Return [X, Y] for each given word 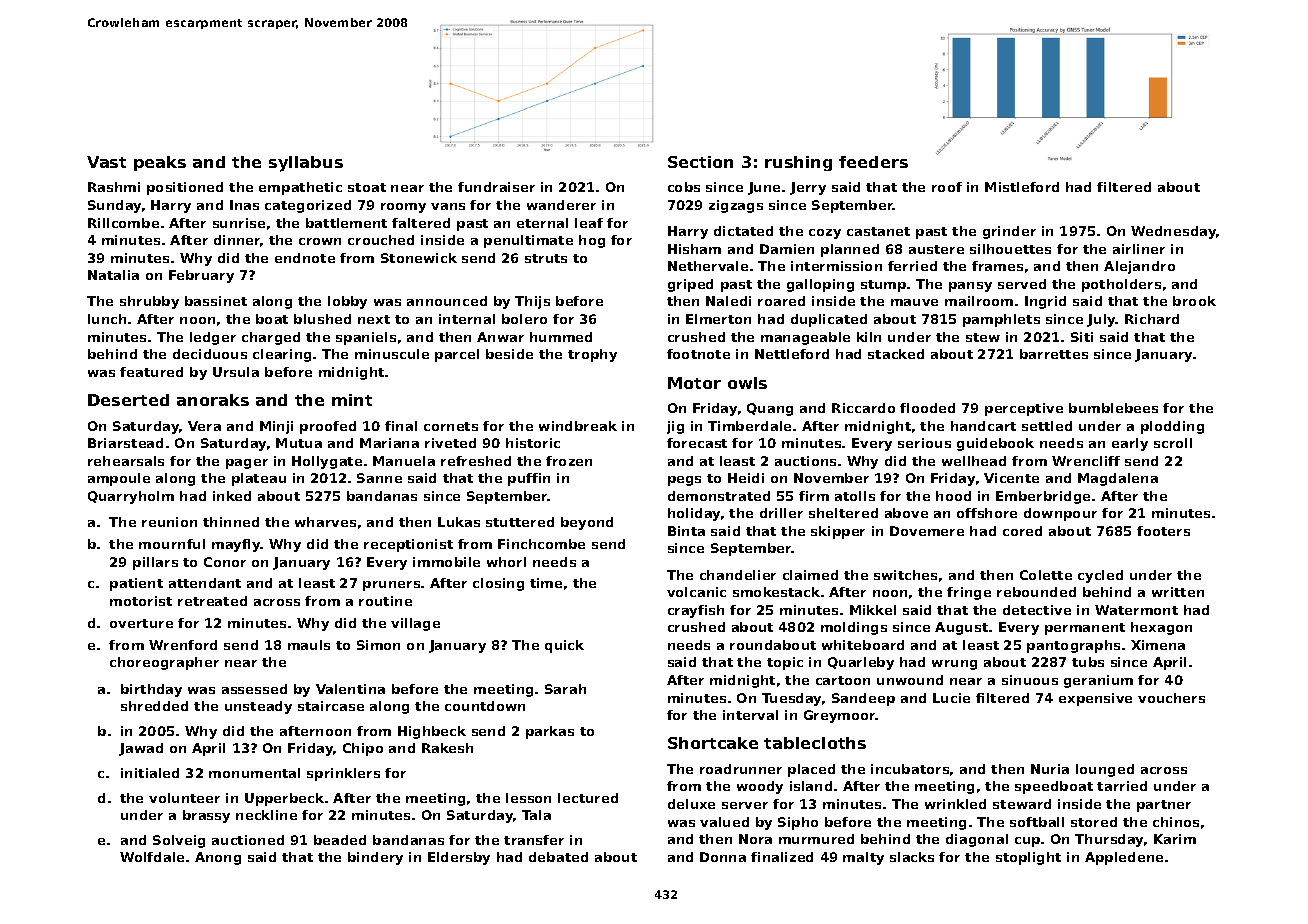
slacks [912, 857]
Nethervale [708, 266]
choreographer [164, 663]
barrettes [1054, 354]
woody [760, 787]
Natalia [113, 275]
